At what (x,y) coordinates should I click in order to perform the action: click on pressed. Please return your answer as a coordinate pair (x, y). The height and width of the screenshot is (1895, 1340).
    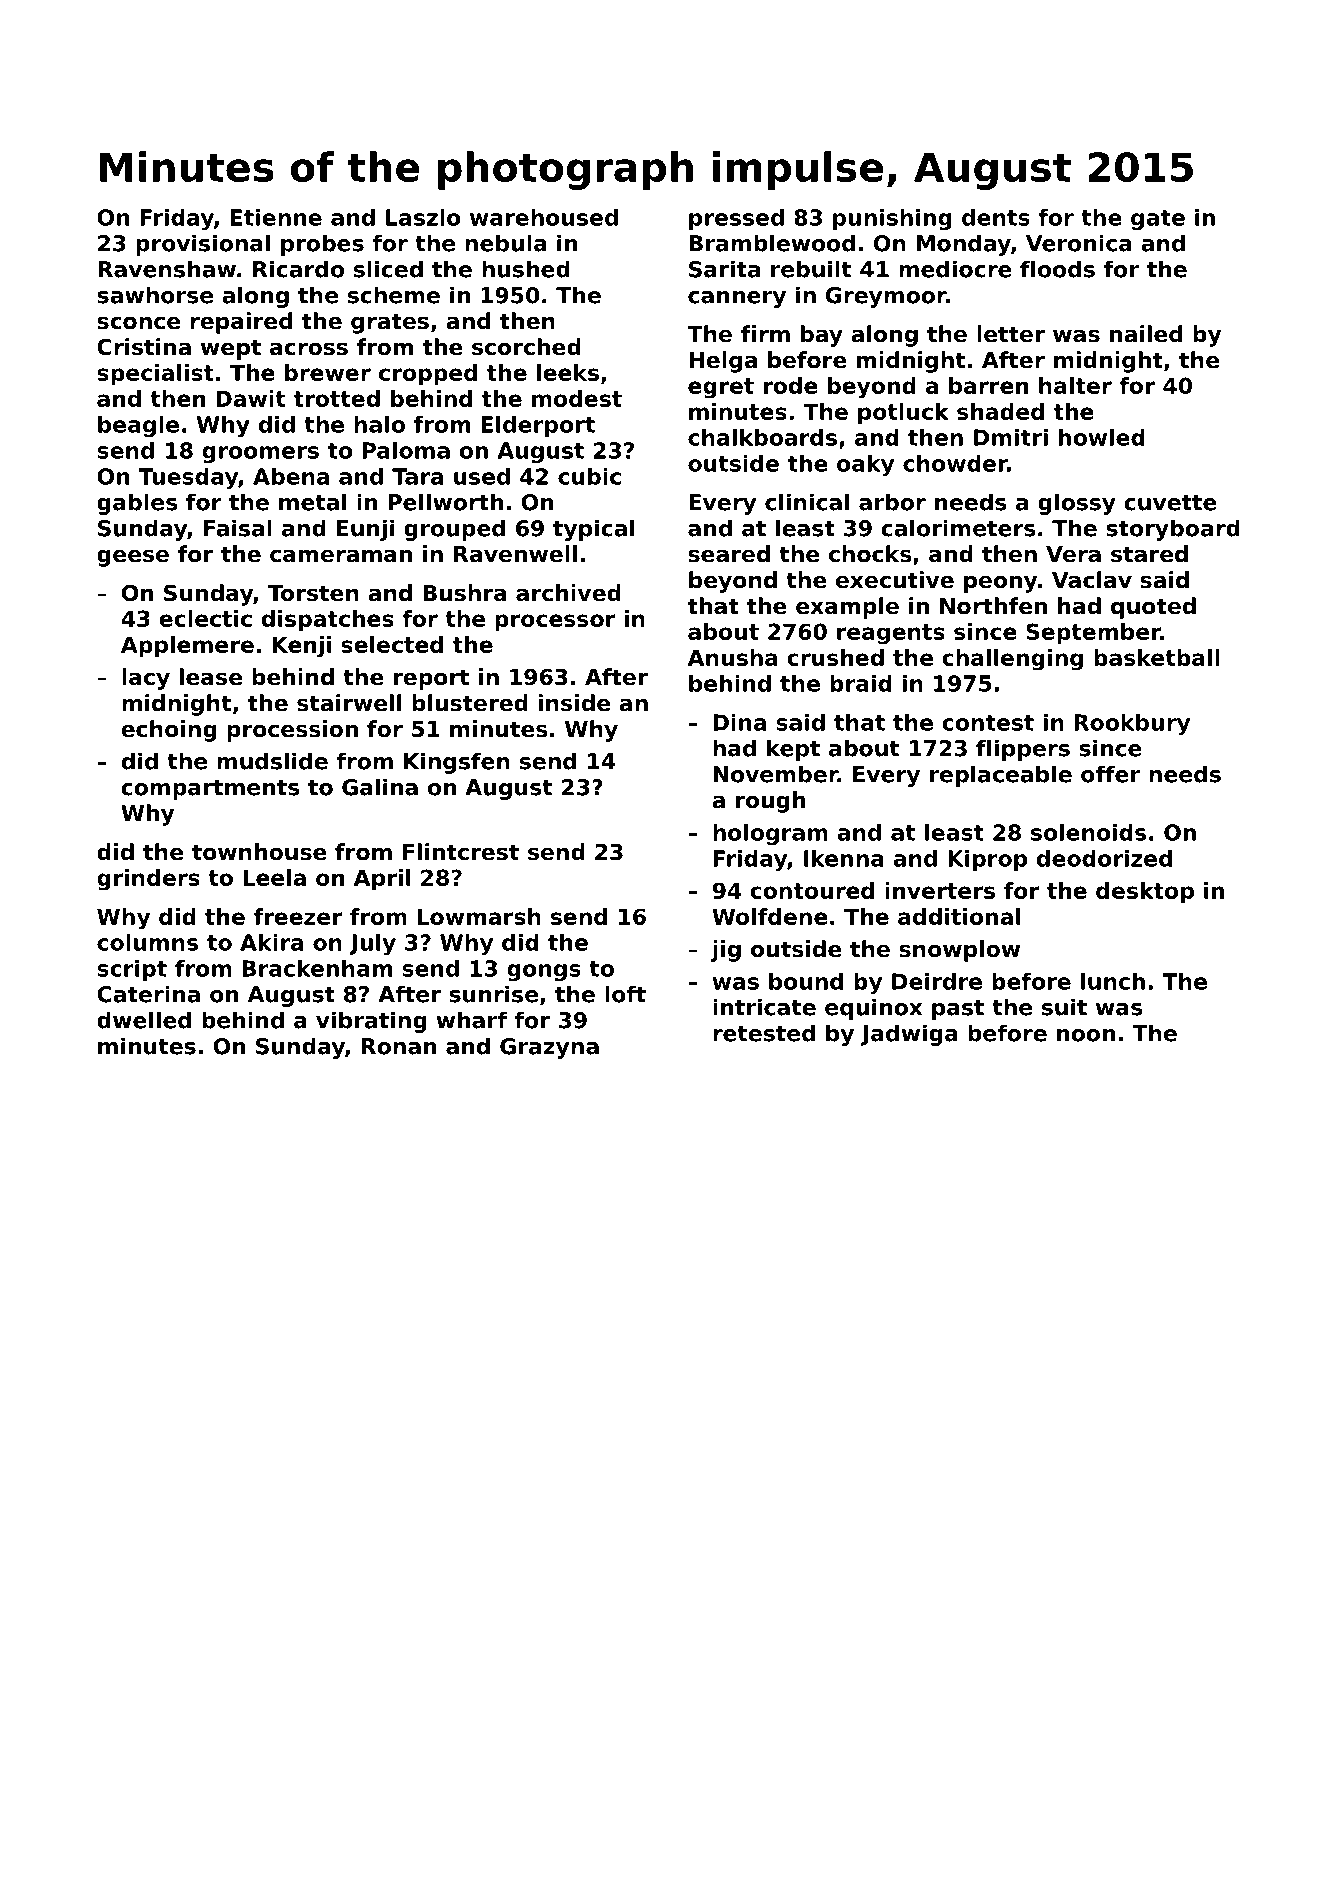
    Looking at the image, I should click on (736, 219).
